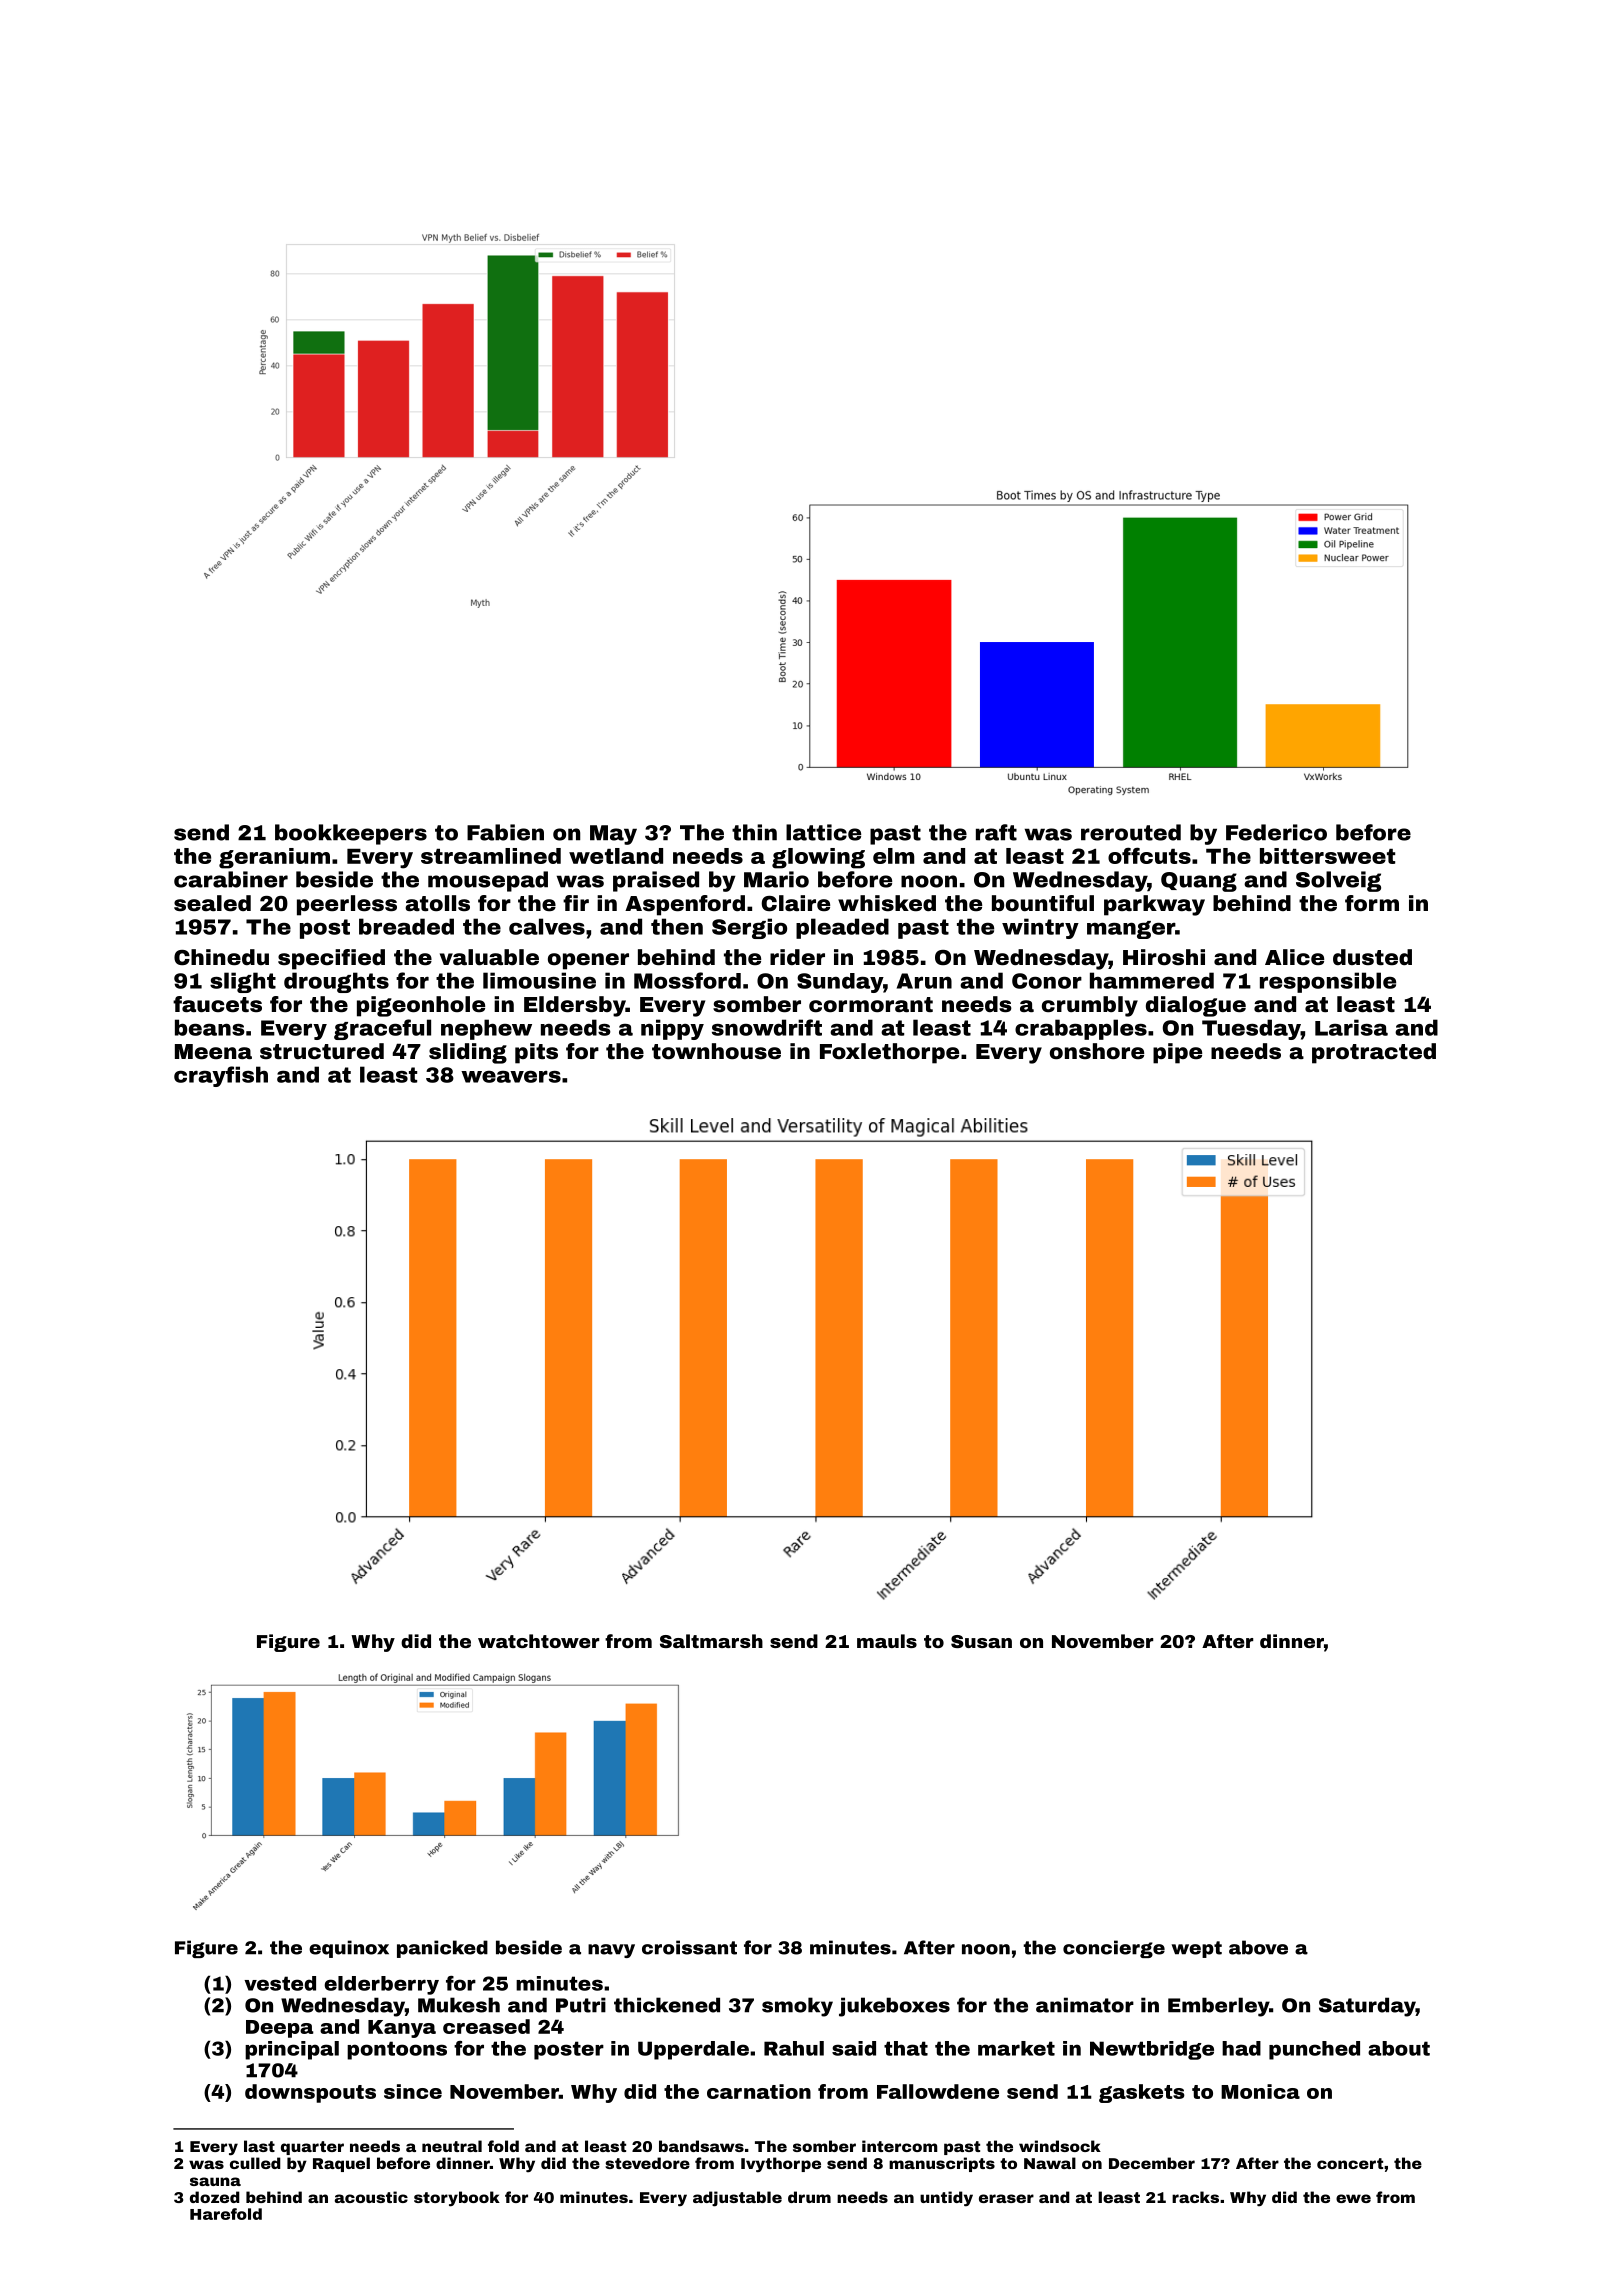 The image size is (1620, 2292). I want to click on Susan, so click(981, 1641).
